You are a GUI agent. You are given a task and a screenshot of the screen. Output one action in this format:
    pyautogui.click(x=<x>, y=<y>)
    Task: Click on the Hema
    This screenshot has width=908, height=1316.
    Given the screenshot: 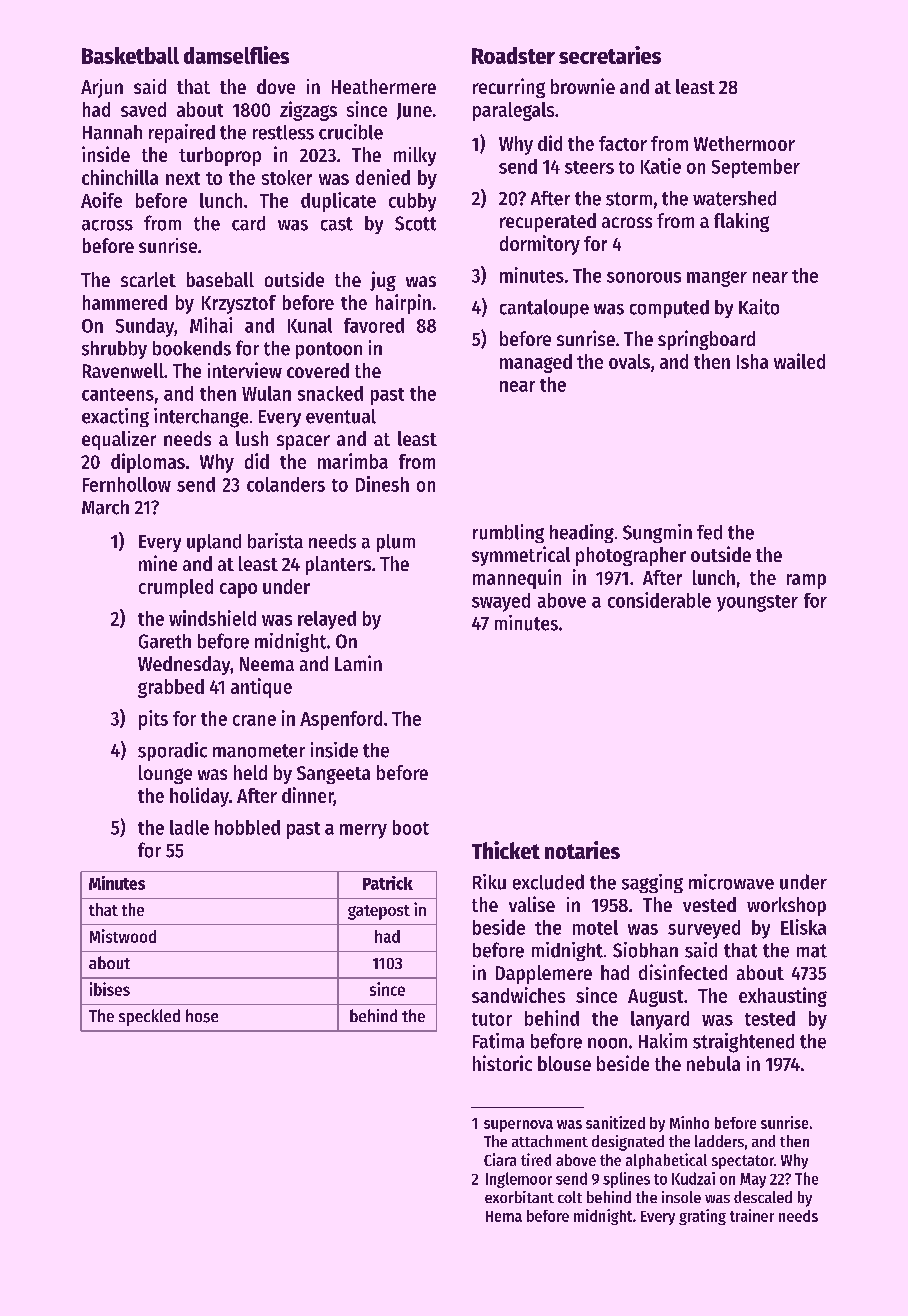 What is the action you would take?
    pyautogui.click(x=504, y=1216)
